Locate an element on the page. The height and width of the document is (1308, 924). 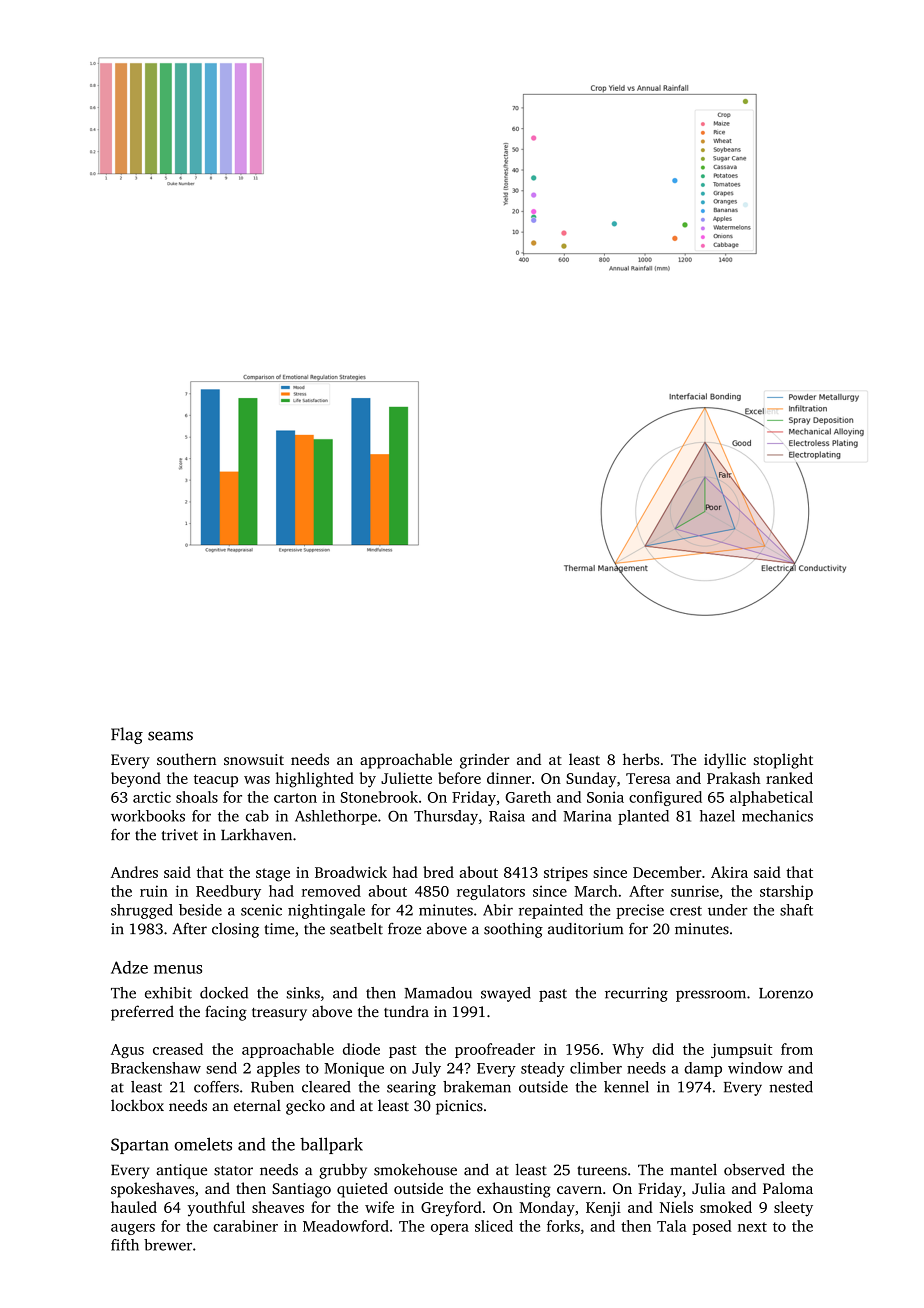
brewer is located at coordinates (168, 1245).
